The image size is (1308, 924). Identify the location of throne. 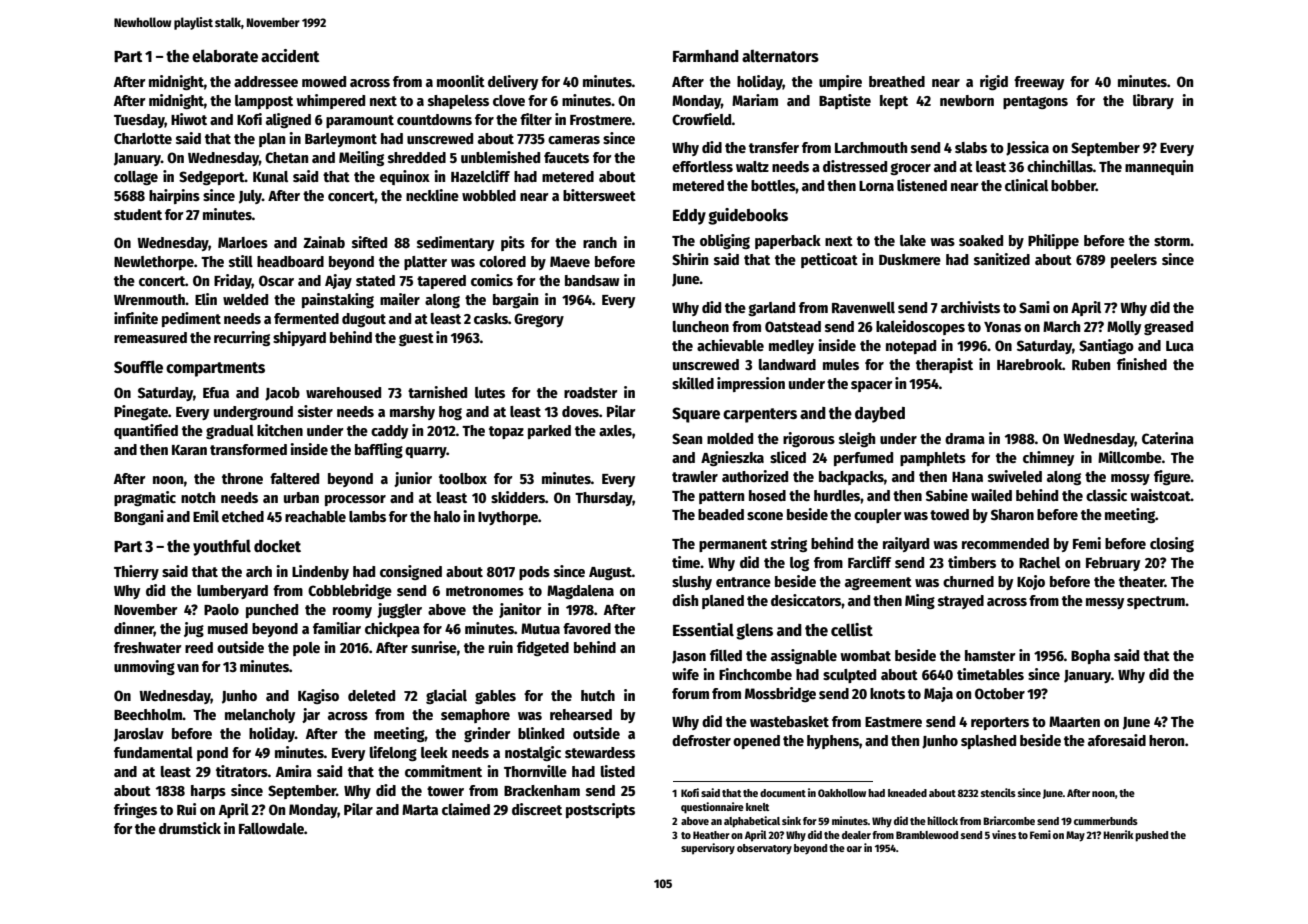
(242, 478).
